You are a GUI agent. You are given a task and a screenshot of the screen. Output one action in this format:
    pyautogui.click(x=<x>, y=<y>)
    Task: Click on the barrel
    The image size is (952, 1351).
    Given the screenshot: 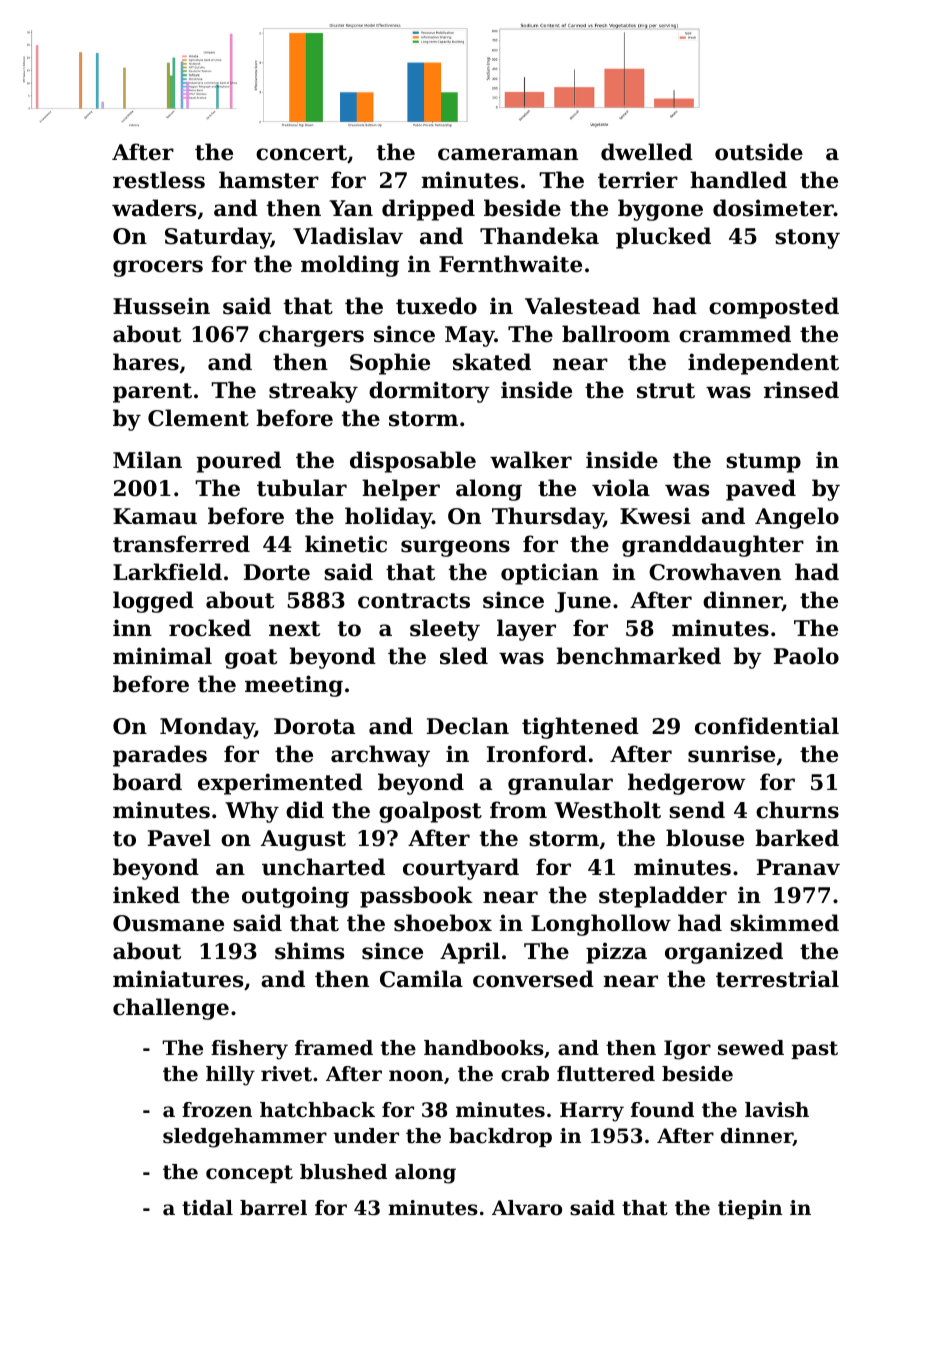 What is the action you would take?
    pyautogui.click(x=273, y=1208)
